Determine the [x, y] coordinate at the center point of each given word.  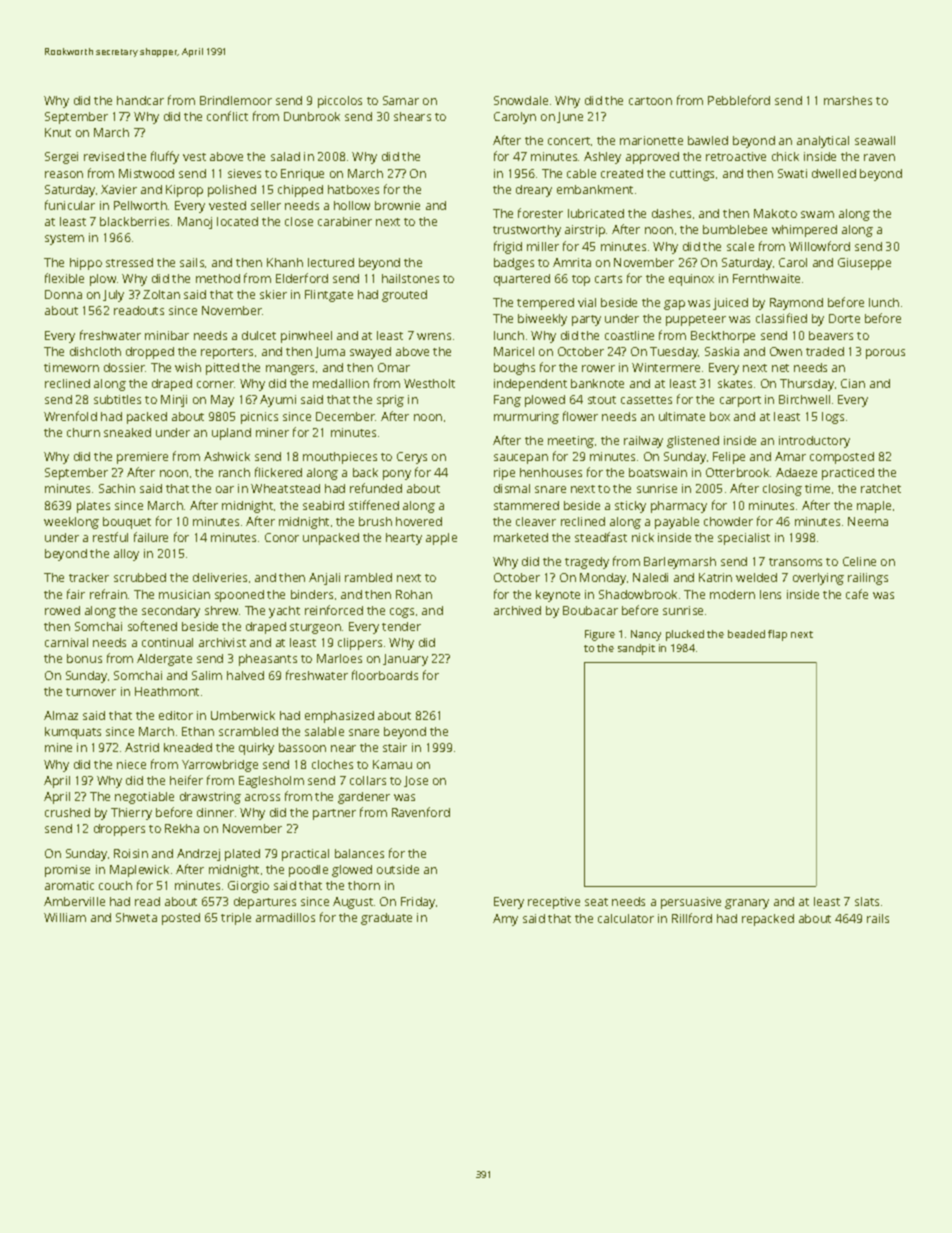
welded [756, 577]
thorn [364, 885]
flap [777, 635]
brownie [397, 205]
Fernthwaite [766, 278]
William [65, 917]
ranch [234, 472]
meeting [571, 442]
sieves [244, 173]
